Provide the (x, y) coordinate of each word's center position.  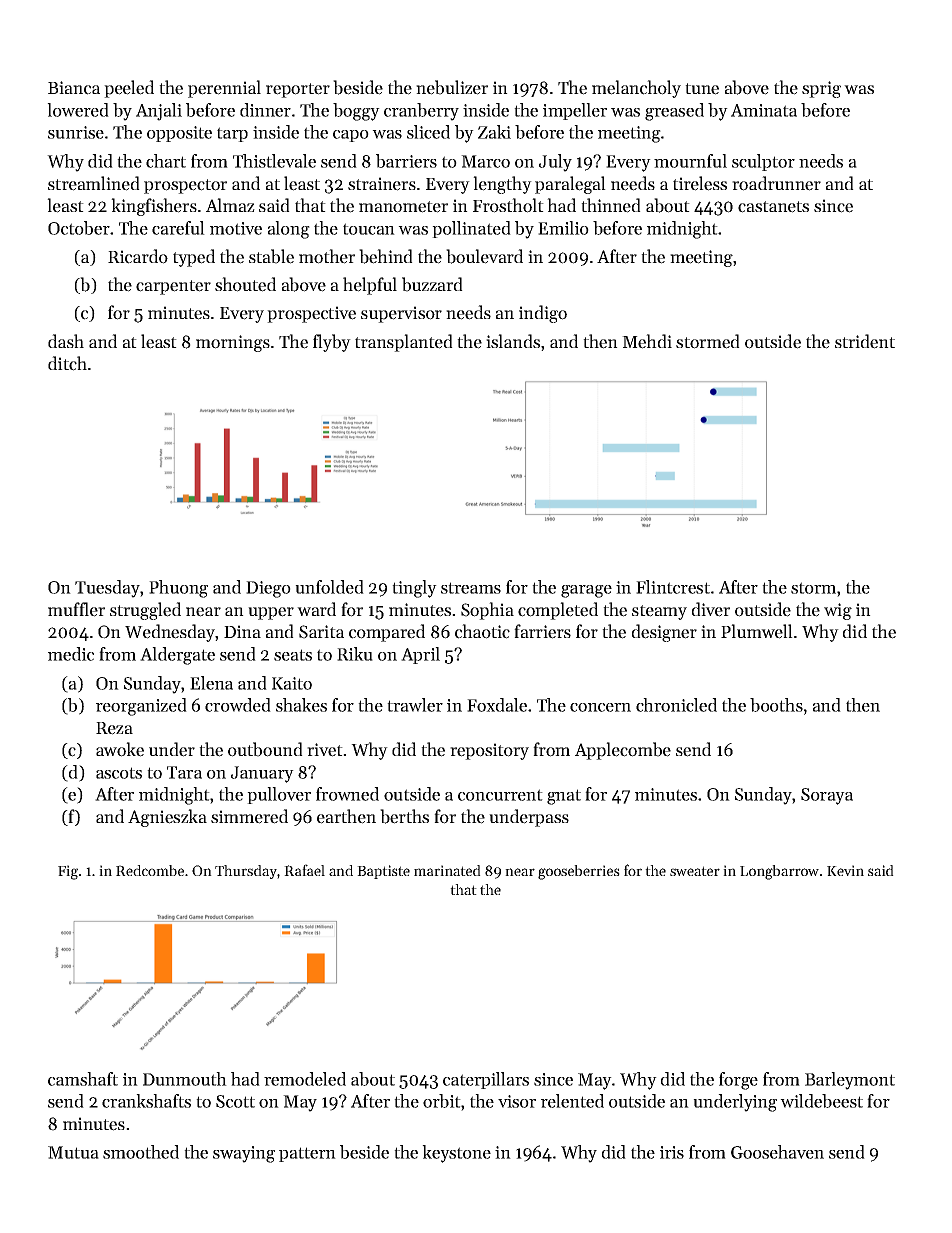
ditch (67, 363)
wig (838, 611)
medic (71, 654)
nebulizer (452, 87)
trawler (415, 705)
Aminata (764, 110)
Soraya (827, 796)
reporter (298, 90)
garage (586, 591)
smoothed (141, 1152)
